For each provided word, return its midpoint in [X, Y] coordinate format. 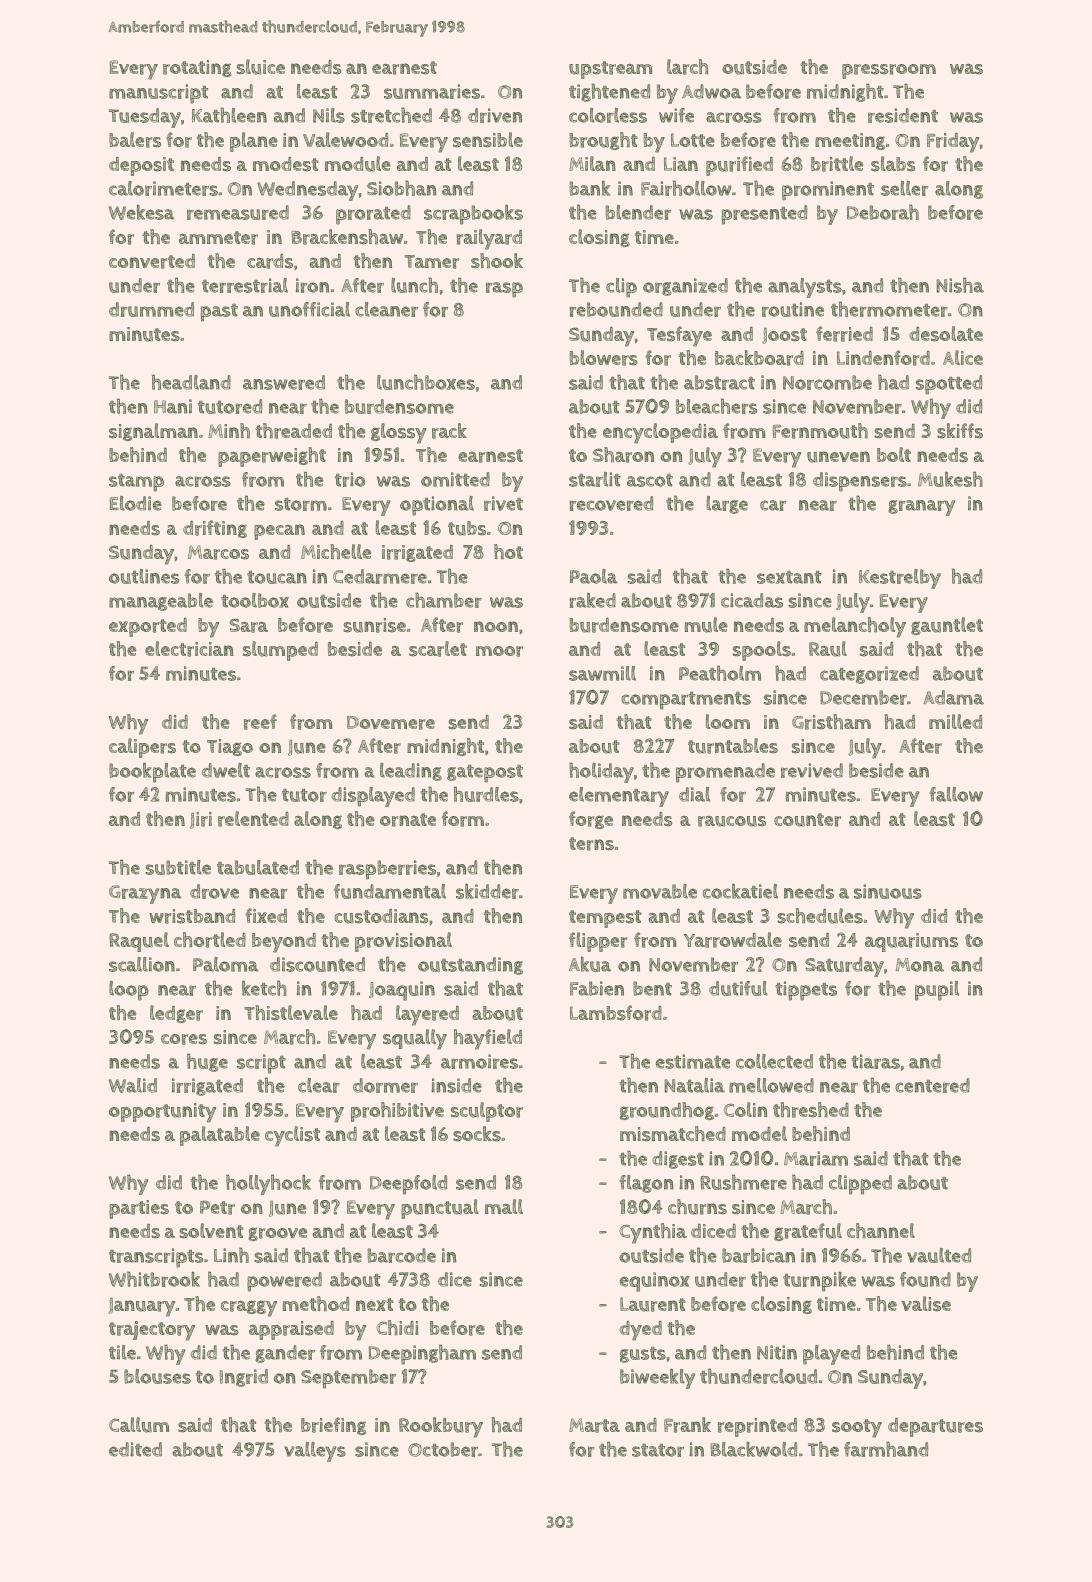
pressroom [889, 71]
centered [932, 1085]
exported [148, 627]
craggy [249, 1308]
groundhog [667, 1111]
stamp [136, 482]
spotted [949, 385]
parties [139, 1209]
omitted [455, 479]
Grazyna [145, 894]
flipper [598, 942]
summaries [432, 91]
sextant [789, 577]
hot [508, 551]
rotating [197, 68]
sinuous [888, 891]
